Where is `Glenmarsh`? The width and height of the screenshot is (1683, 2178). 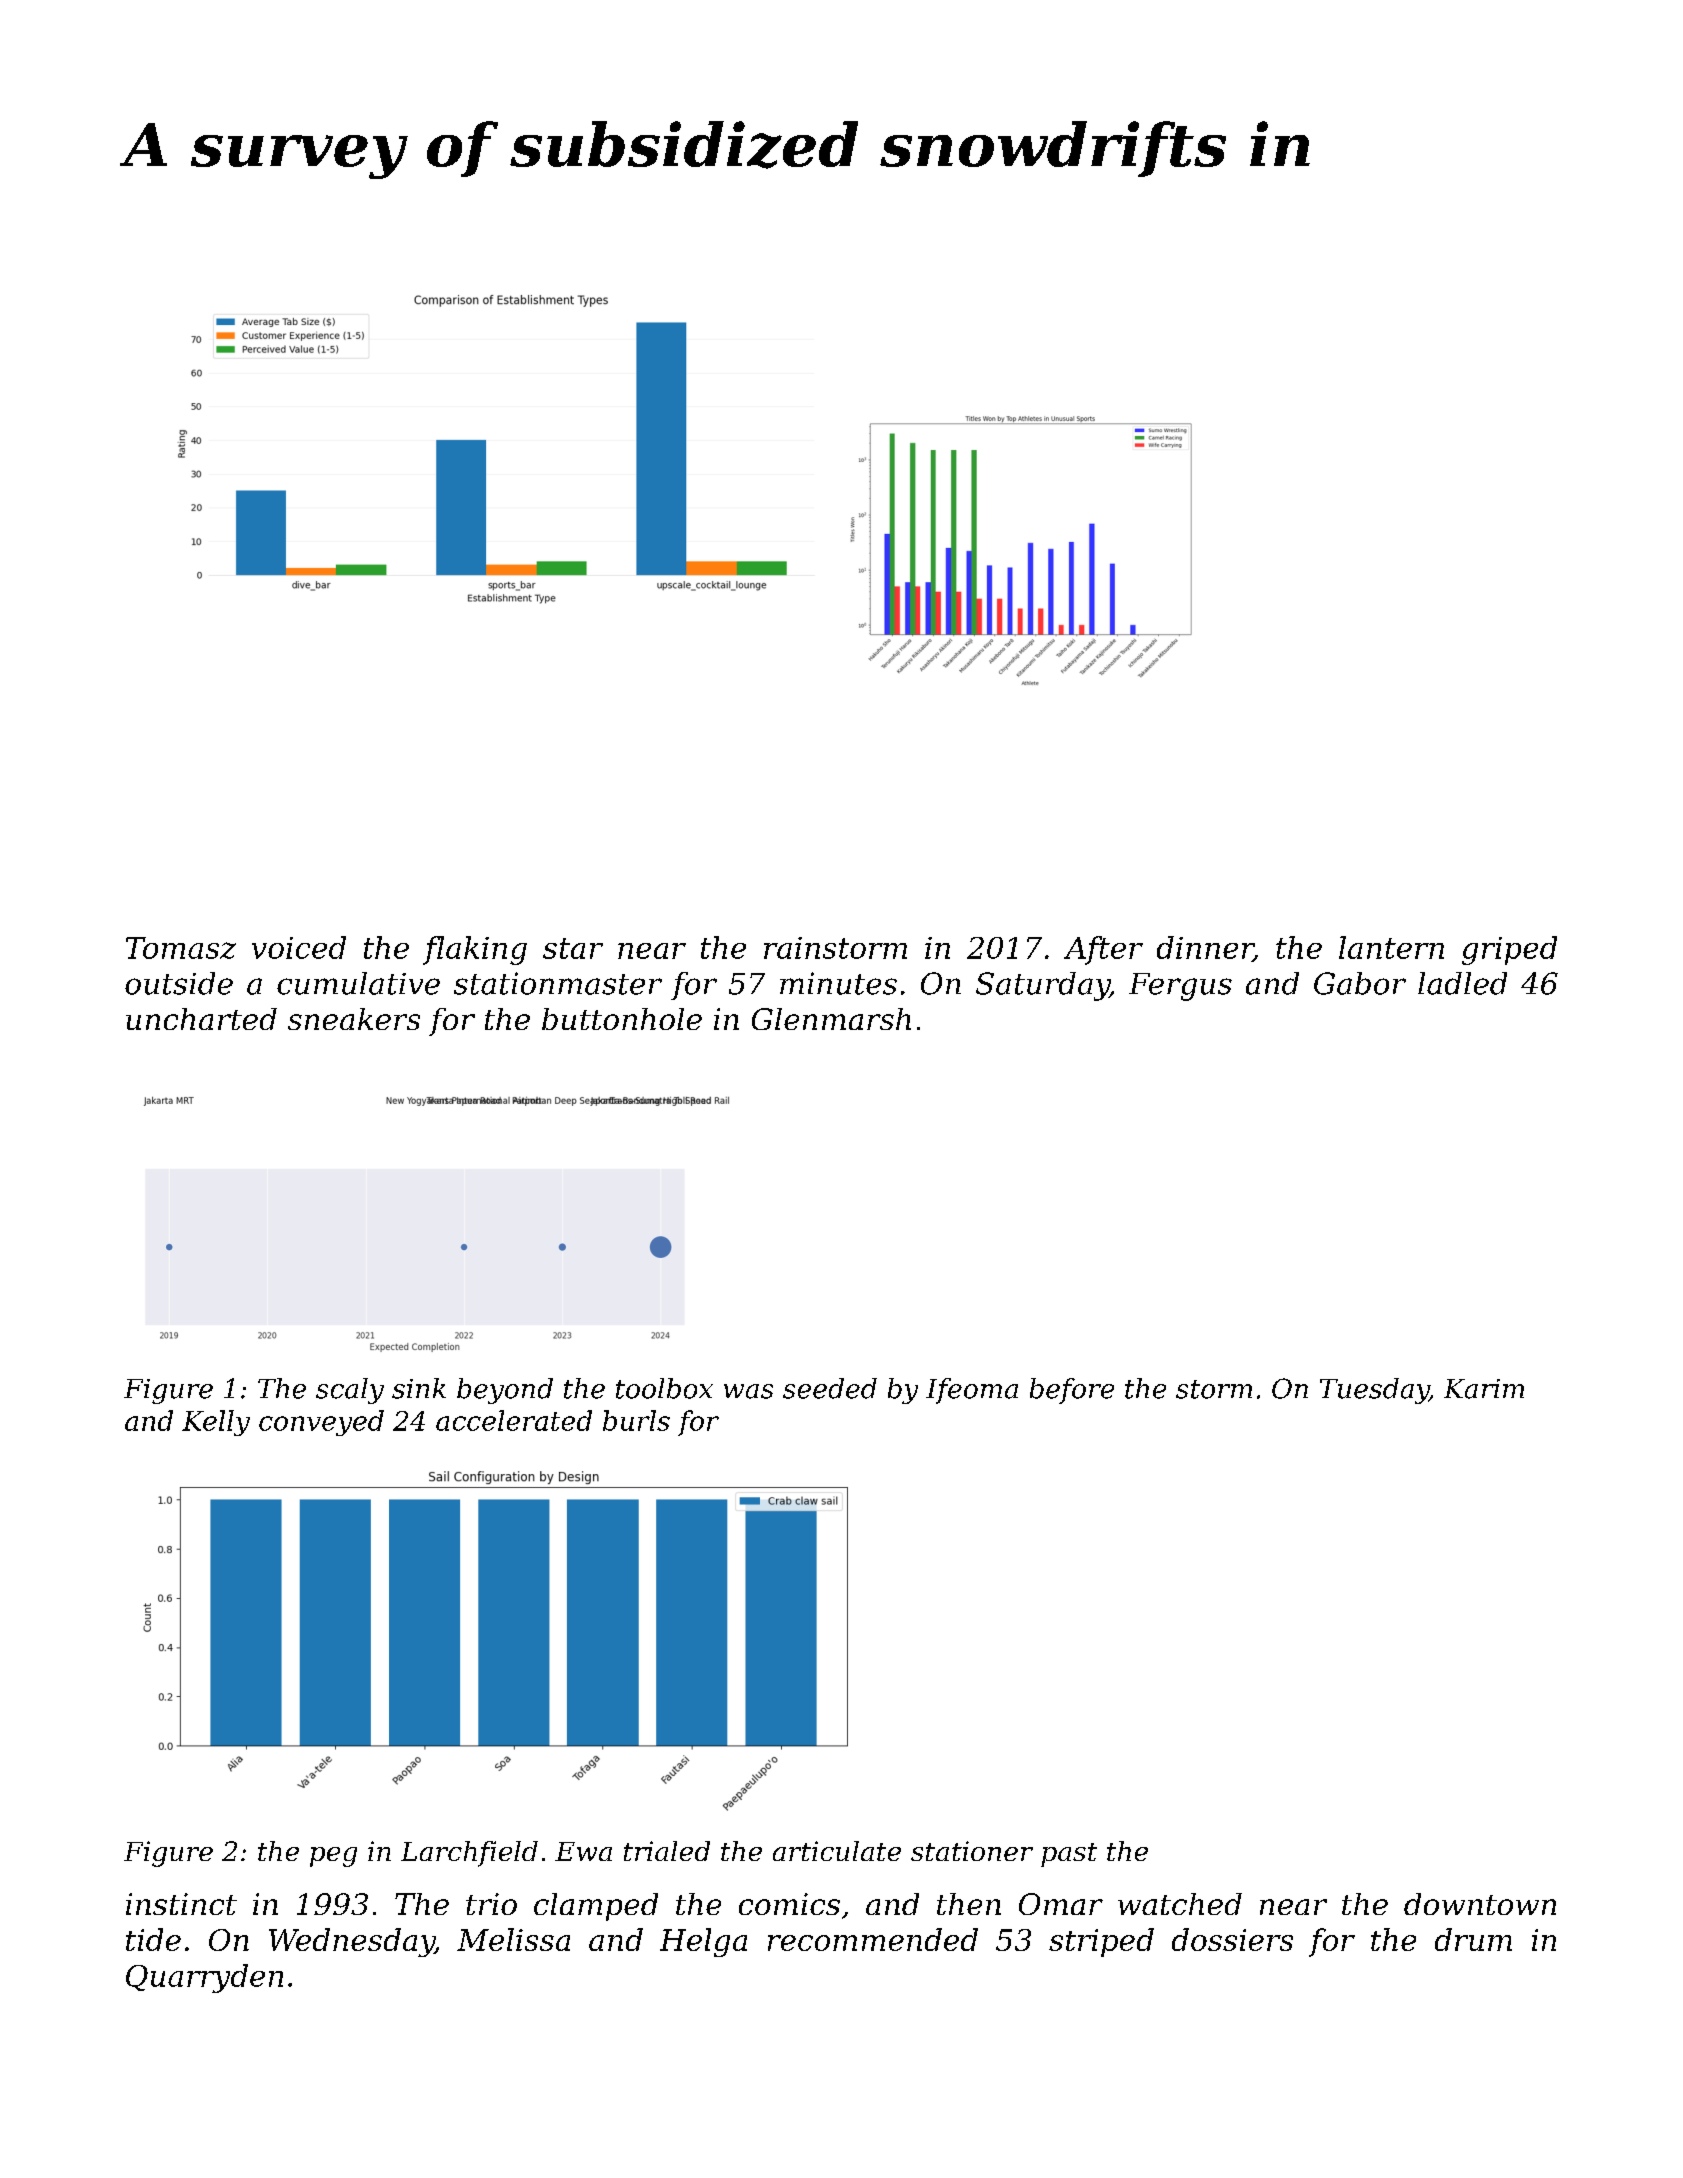
Glenmarsh is located at coordinates (831, 1019).
